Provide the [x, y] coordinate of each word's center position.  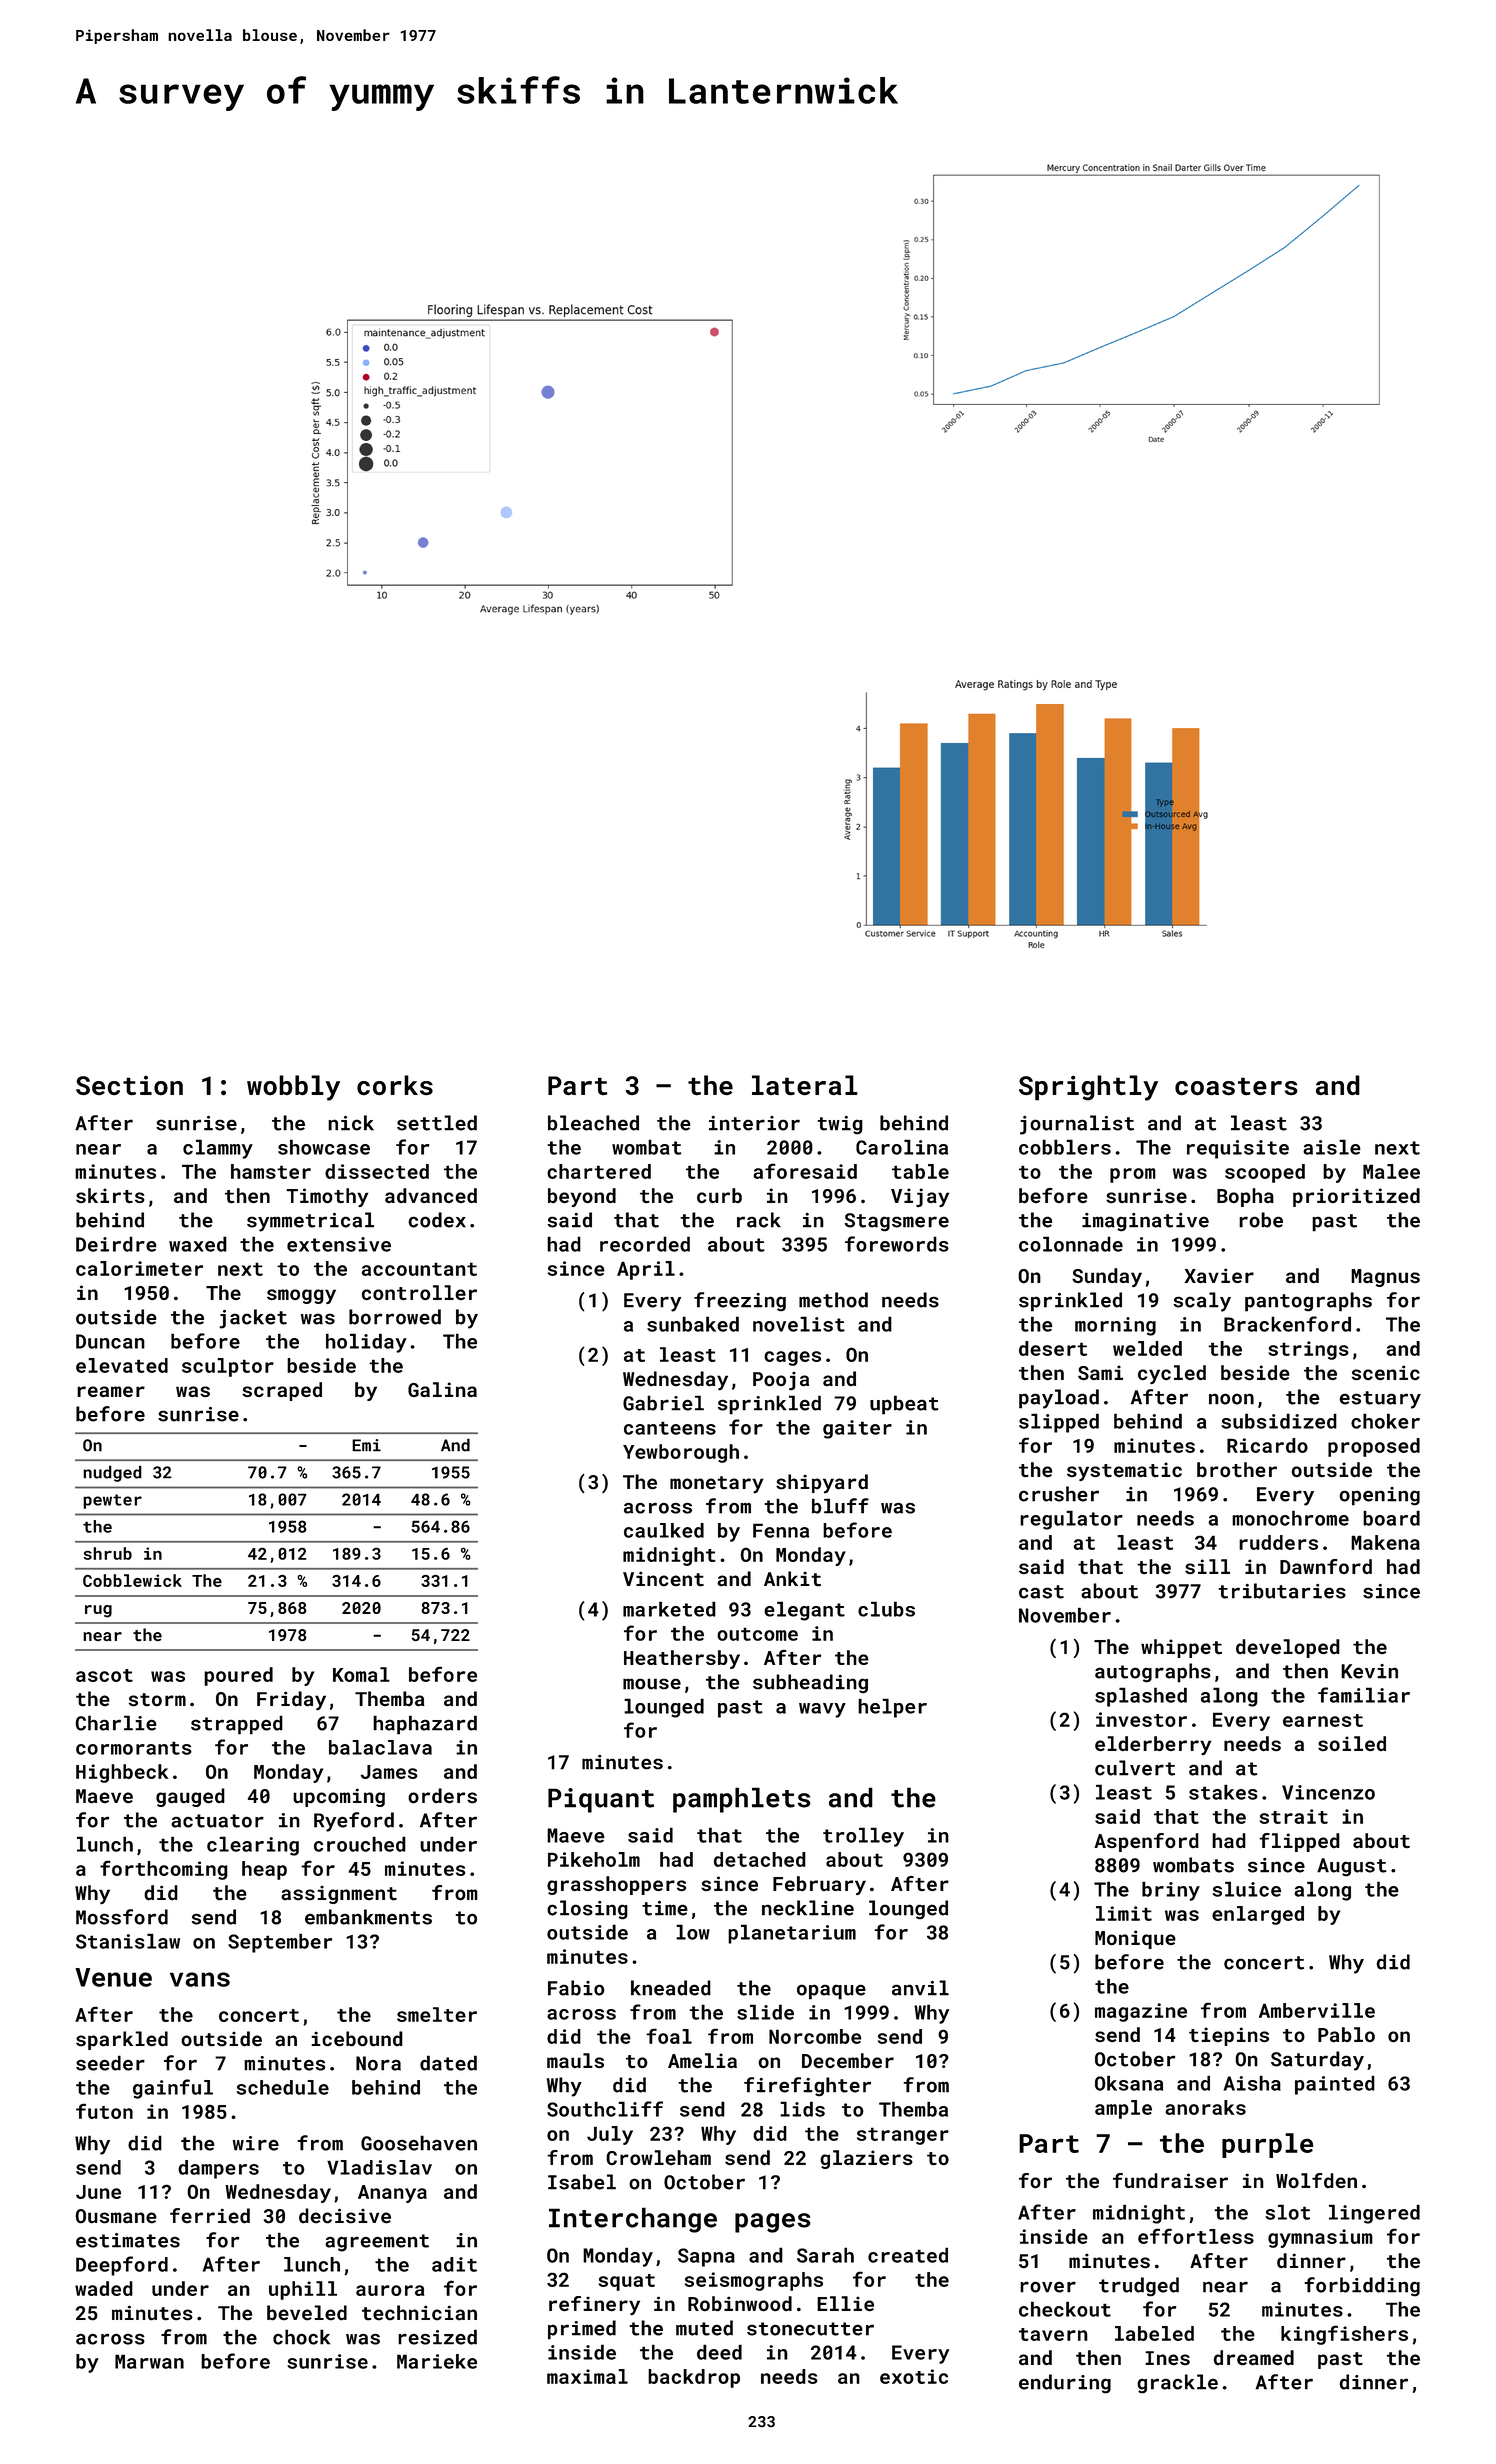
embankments [368, 1917]
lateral [805, 1085]
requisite [1238, 1149]
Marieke [437, 2361]
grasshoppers [616, 1885]
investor [1141, 1719]
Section [129, 1086]
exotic [914, 2376]
